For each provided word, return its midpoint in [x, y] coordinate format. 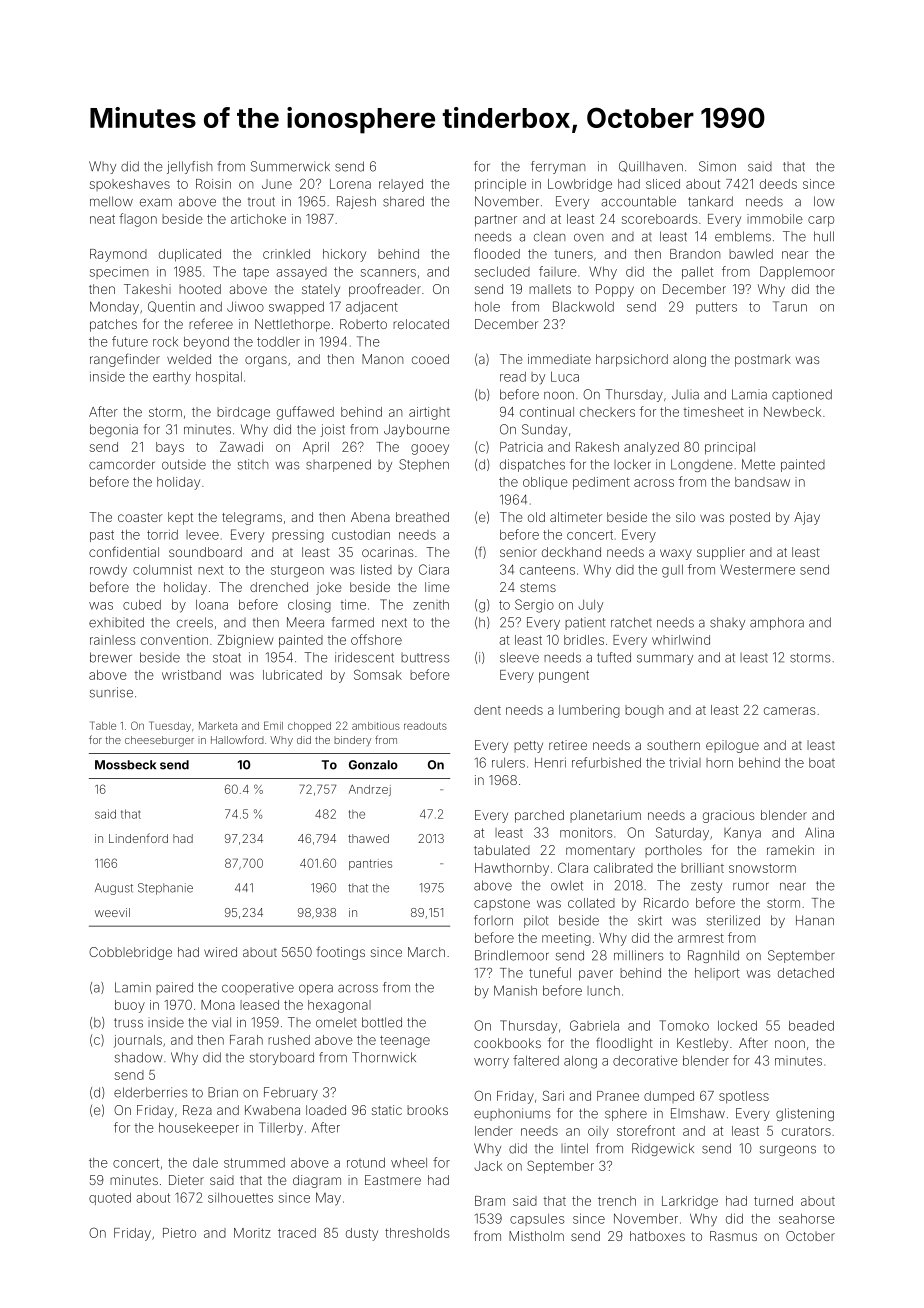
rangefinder [125, 360]
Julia [685, 394]
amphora [777, 623]
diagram [317, 1181]
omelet [336, 1022]
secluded [502, 272]
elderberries [151, 1092]
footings [340, 953]
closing [309, 606]
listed [376, 569]
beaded [811, 1026]
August [114, 889]
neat [102, 219]
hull [824, 236]
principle [500, 185]
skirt [650, 920]
